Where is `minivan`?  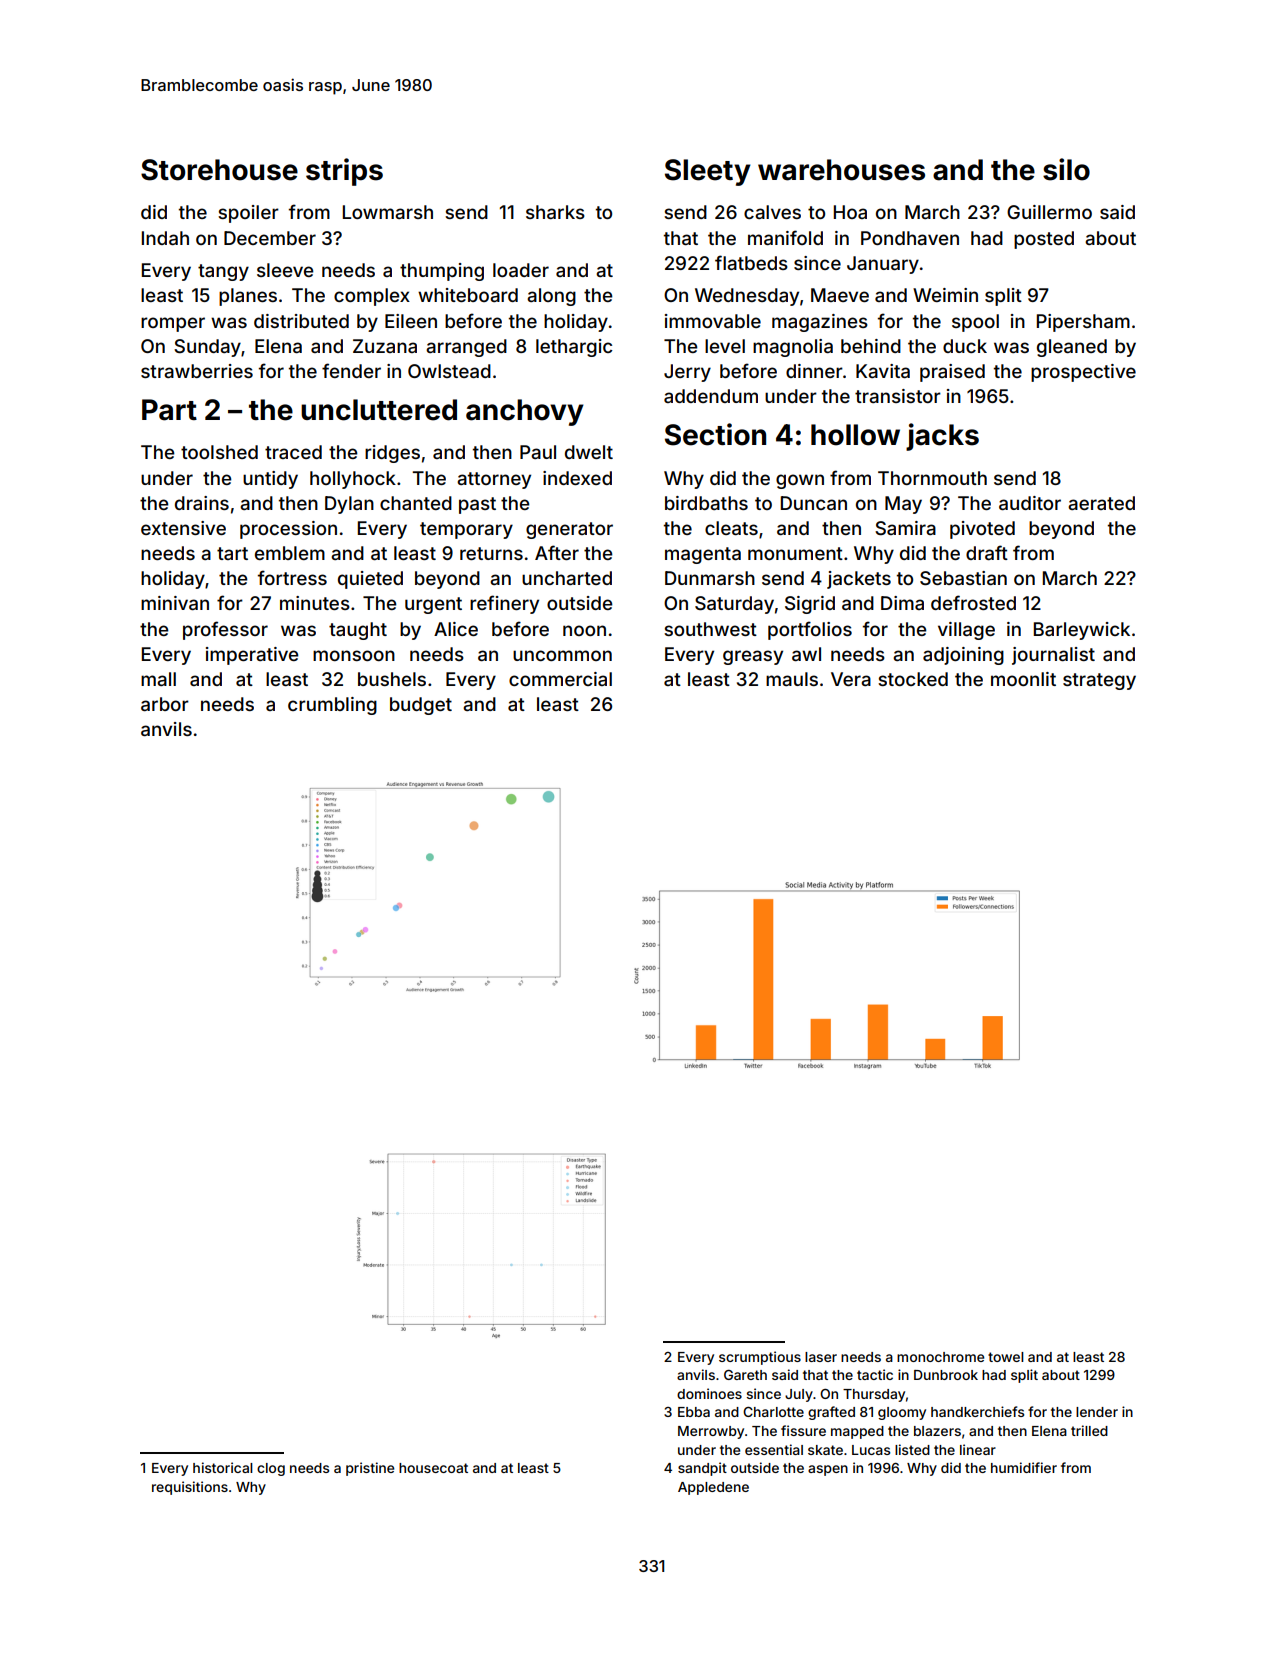 minivan is located at coordinates (175, 603).
